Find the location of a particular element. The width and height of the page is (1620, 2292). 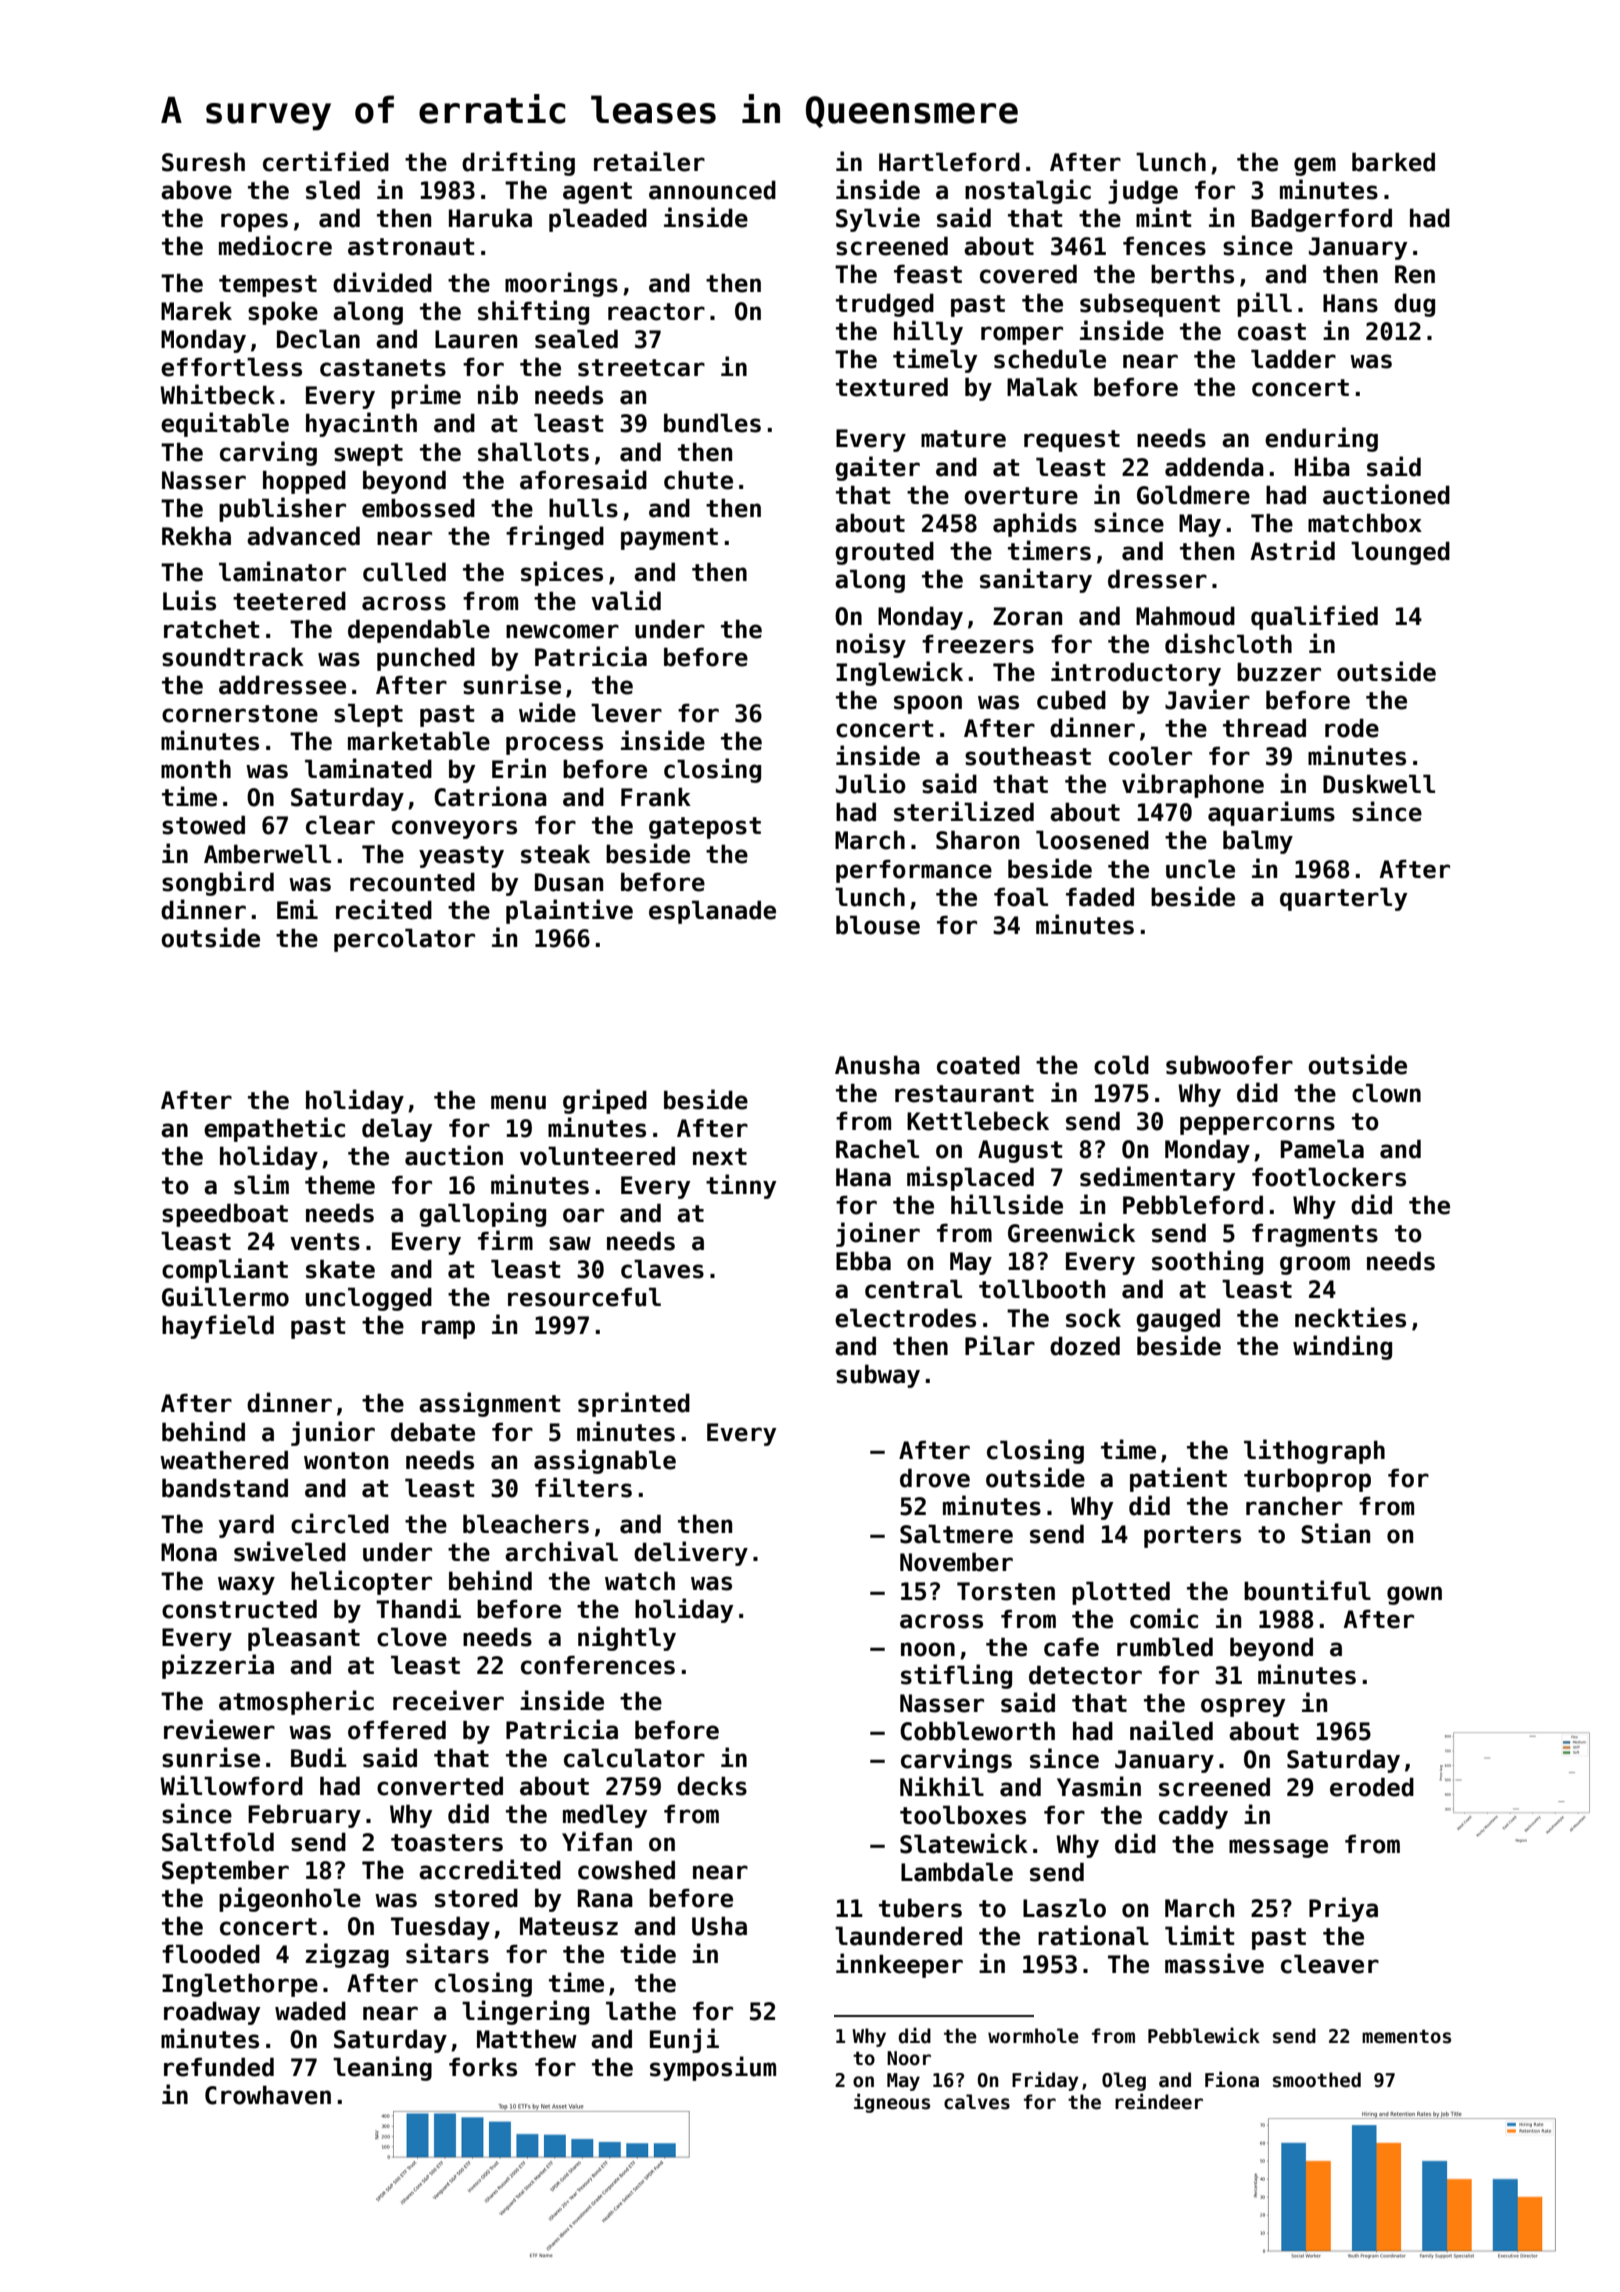

restaurant is located at coordinates (964, 1094).
